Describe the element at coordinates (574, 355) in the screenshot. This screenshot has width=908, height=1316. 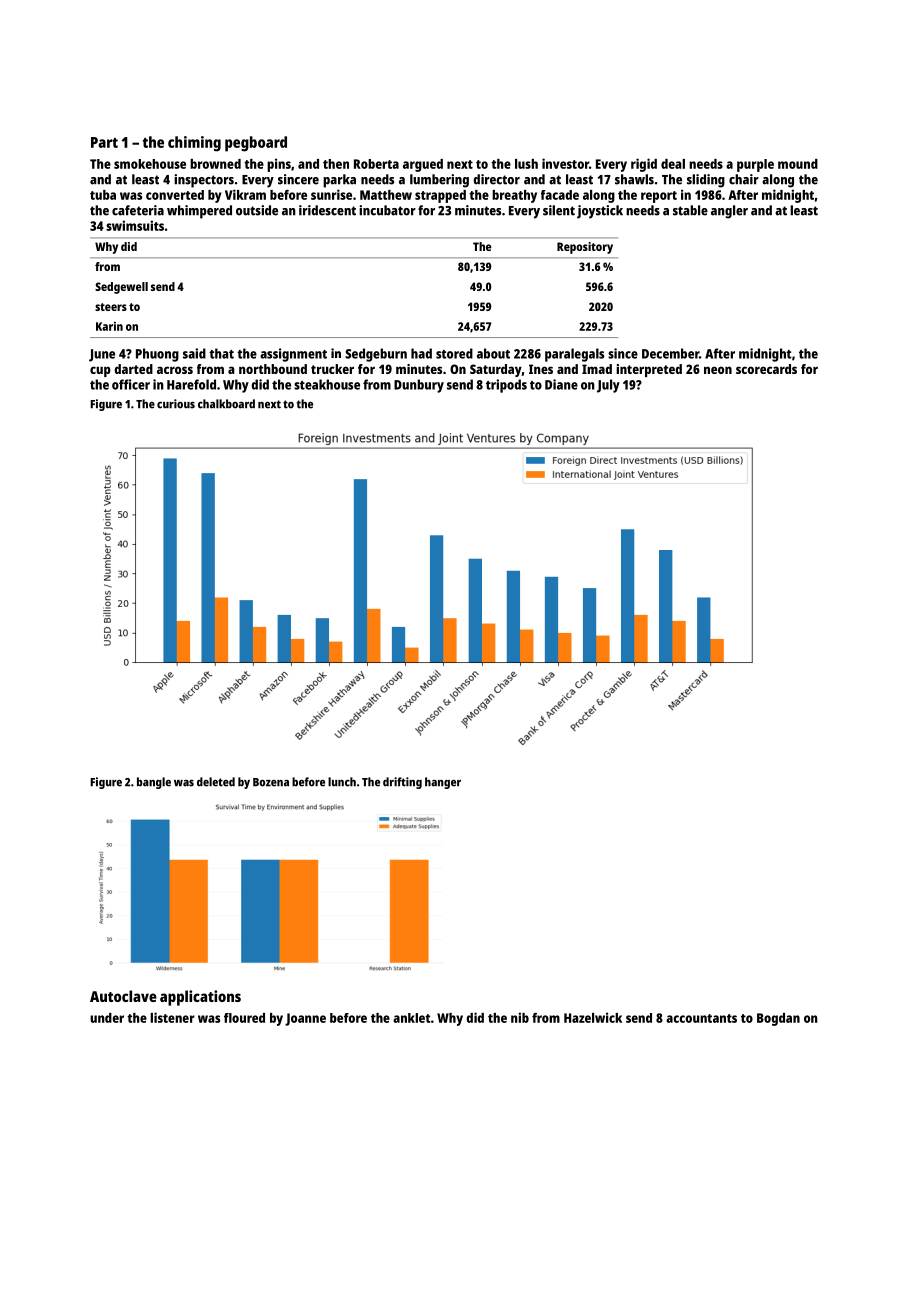
I see `paralegals` at that location.
